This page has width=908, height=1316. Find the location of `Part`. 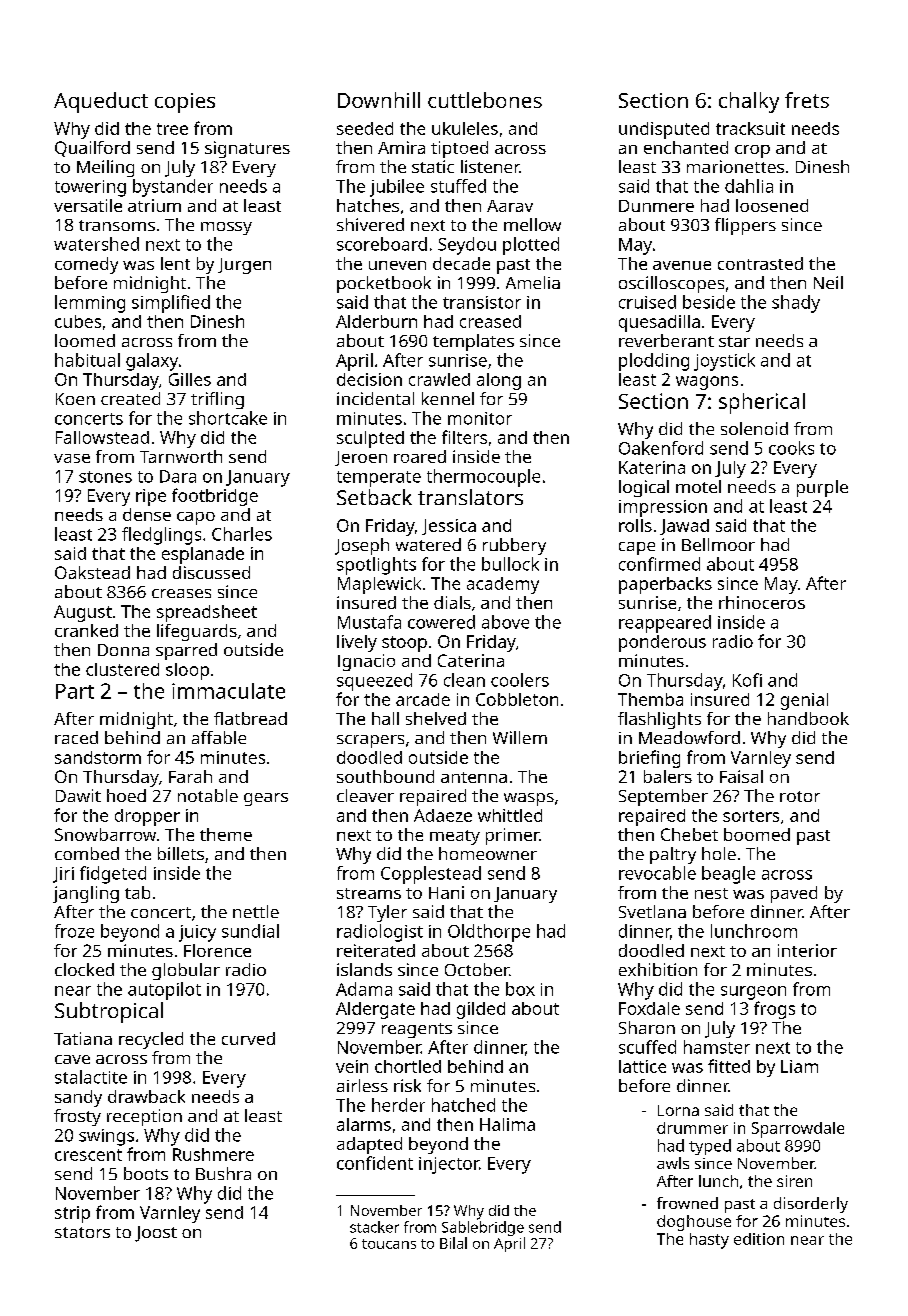

Part is located at coordinates (75, 691).
